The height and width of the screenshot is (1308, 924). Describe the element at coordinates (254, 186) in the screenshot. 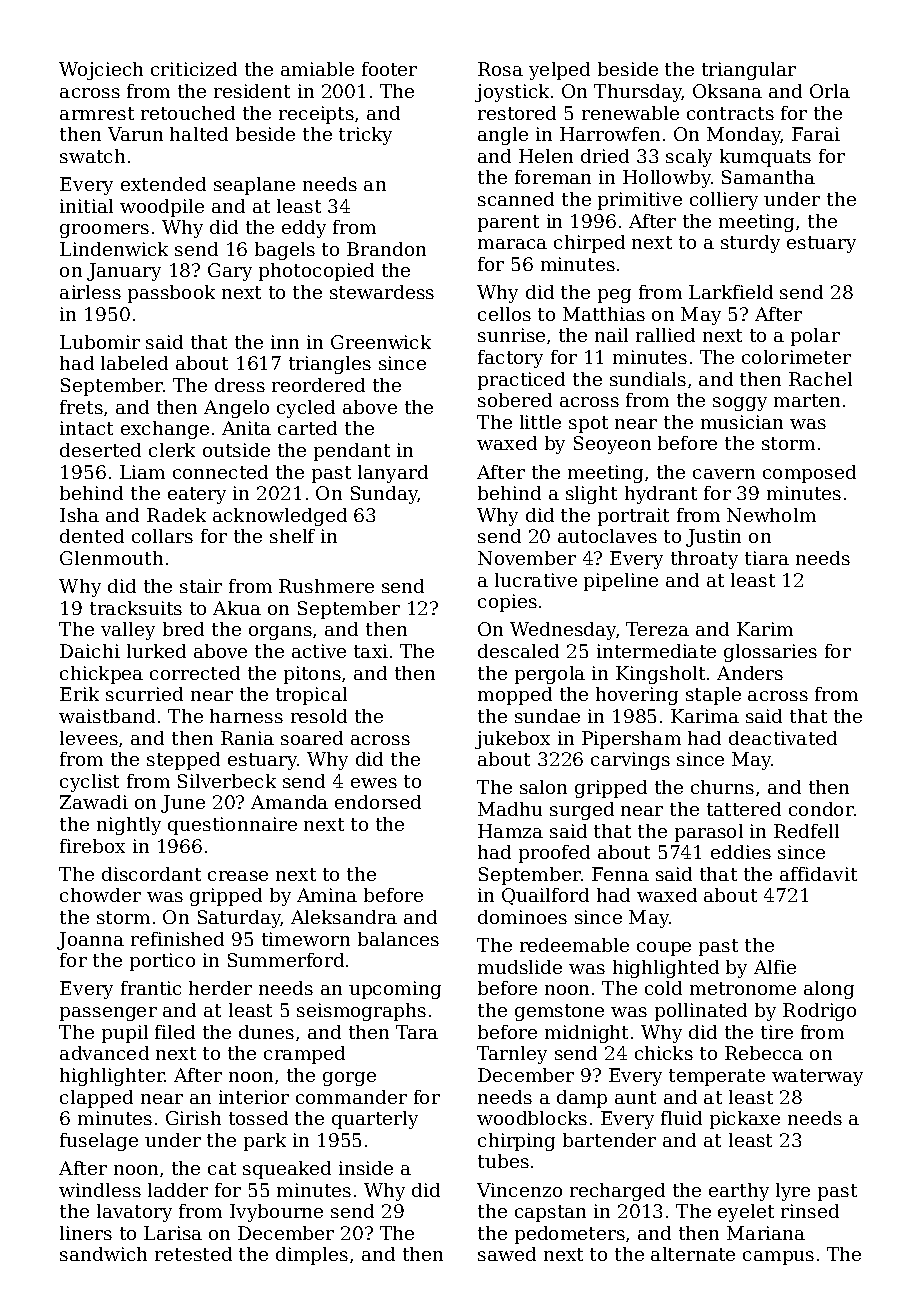

I see `seaplane` at that location.
